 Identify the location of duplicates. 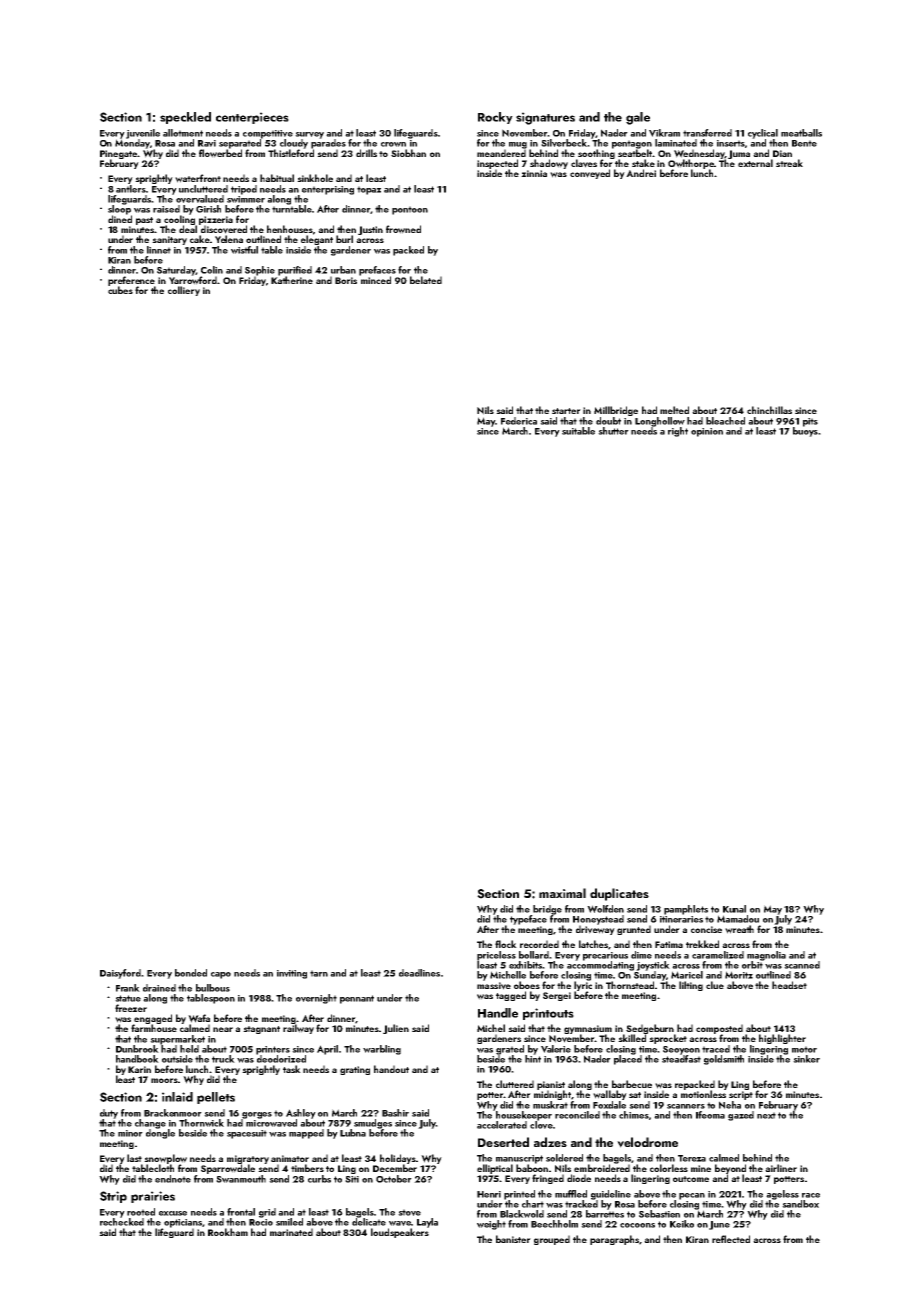
(619, 894).
